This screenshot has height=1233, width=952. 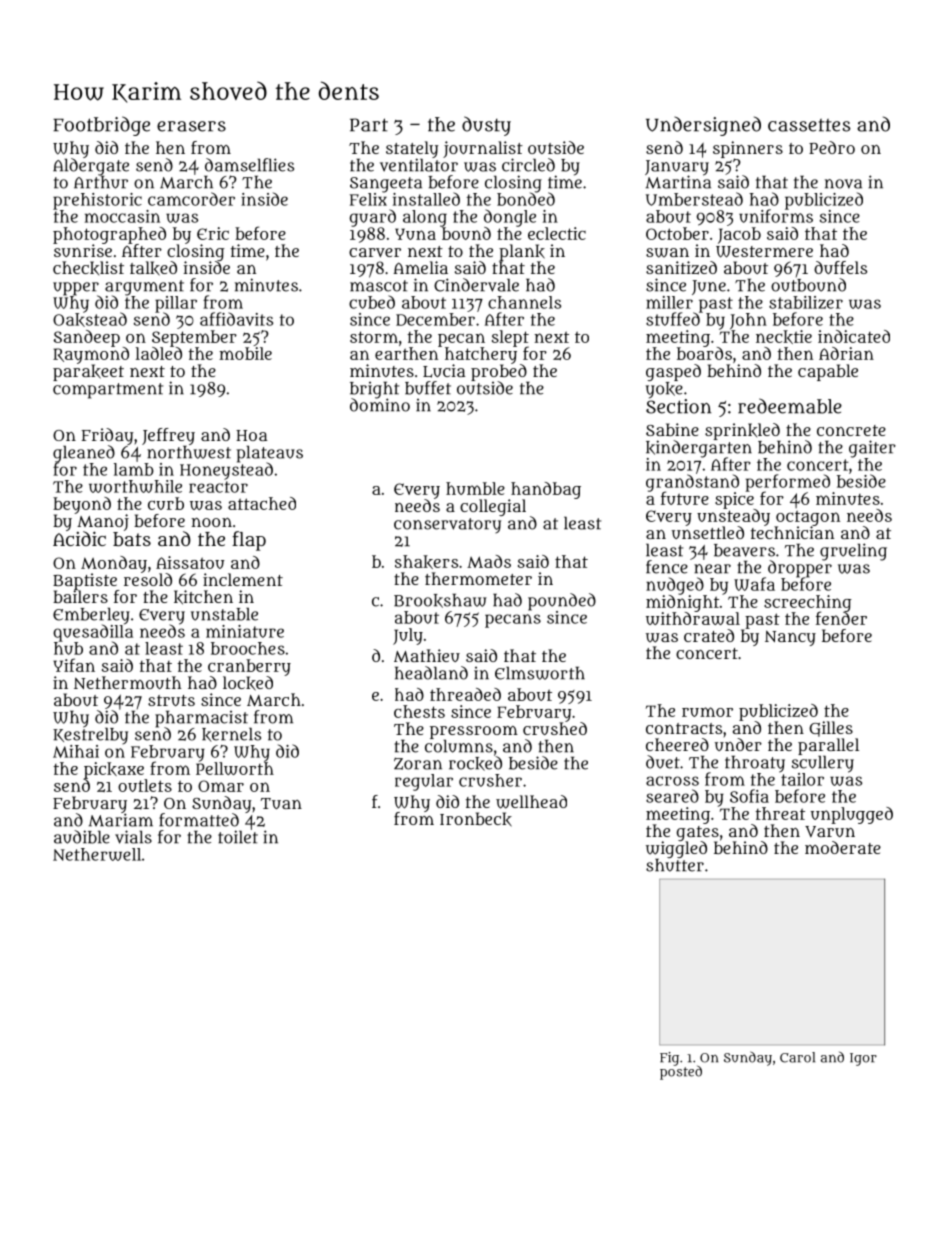 What do you see at coordinates (510, 218) in the screenshot?
I see `dongle` at bounding box center [510, 218].
